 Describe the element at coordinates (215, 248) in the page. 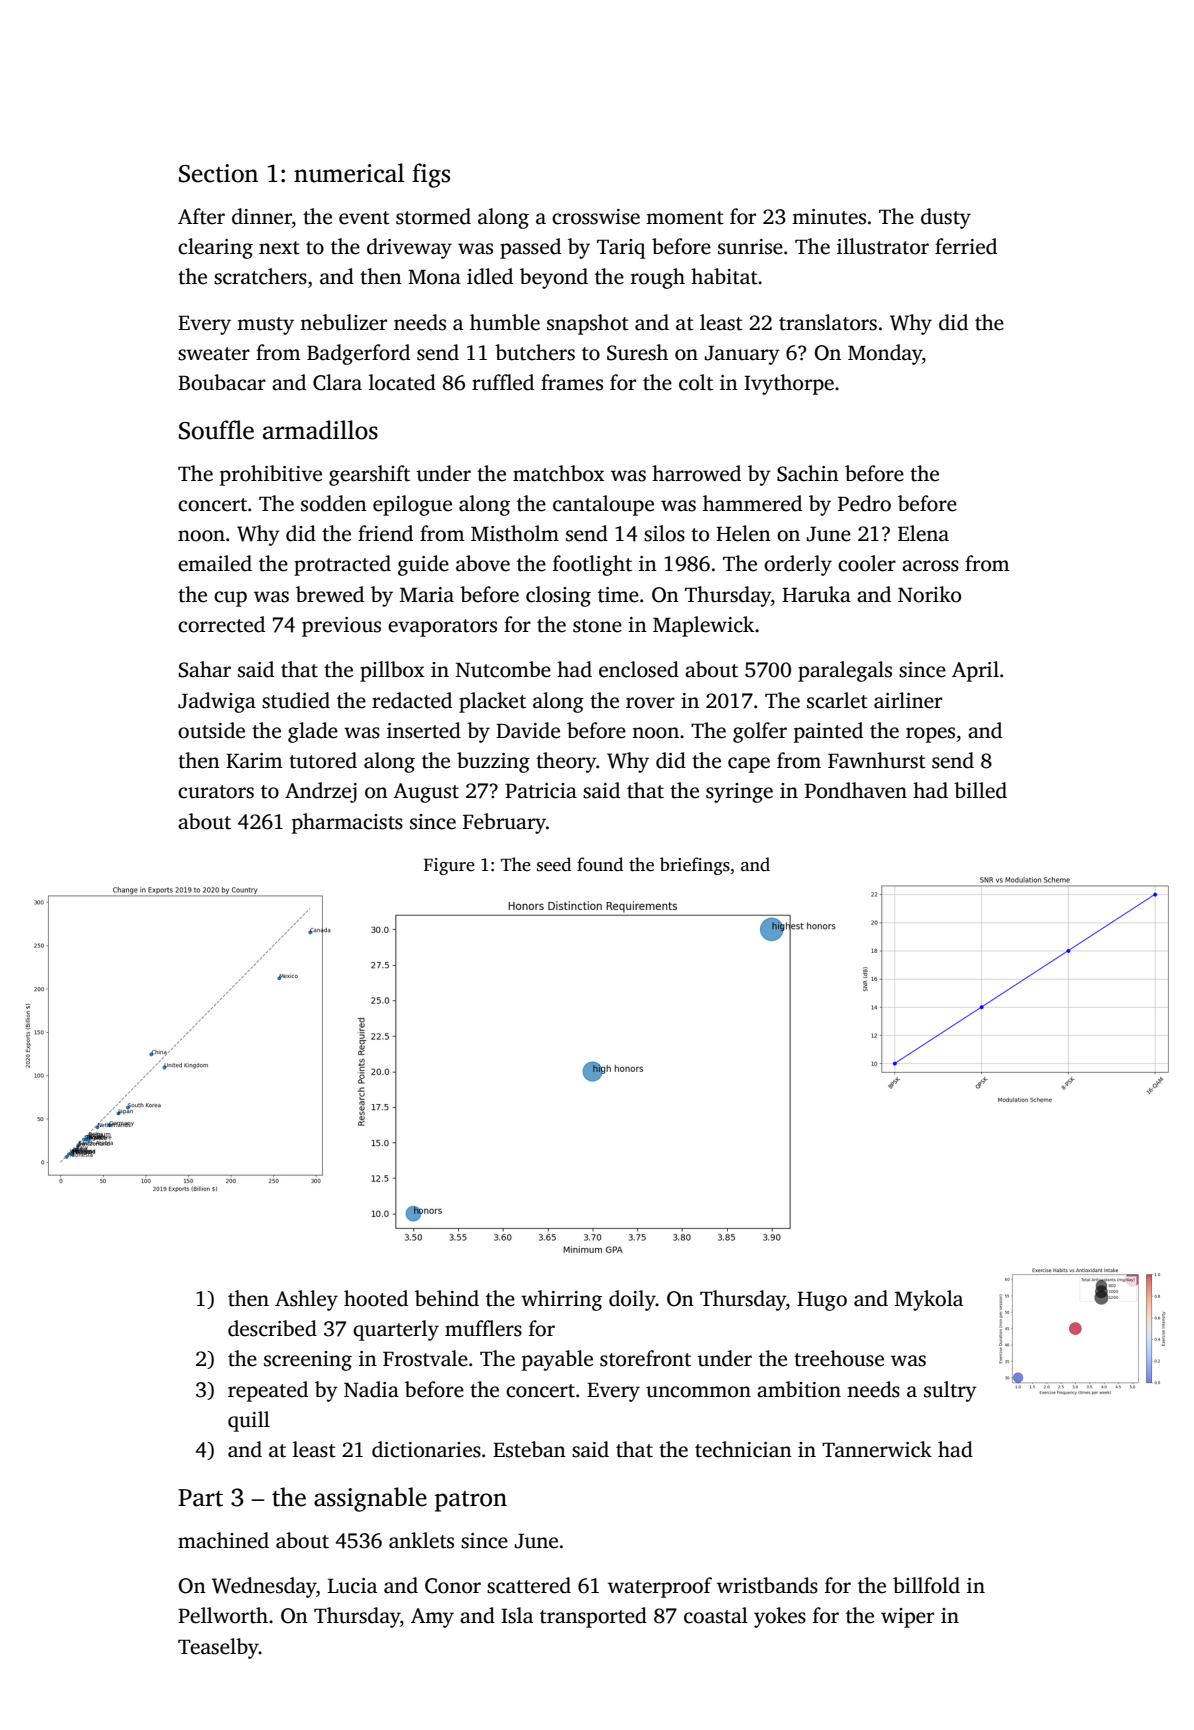

I see `clearing` at that location.
